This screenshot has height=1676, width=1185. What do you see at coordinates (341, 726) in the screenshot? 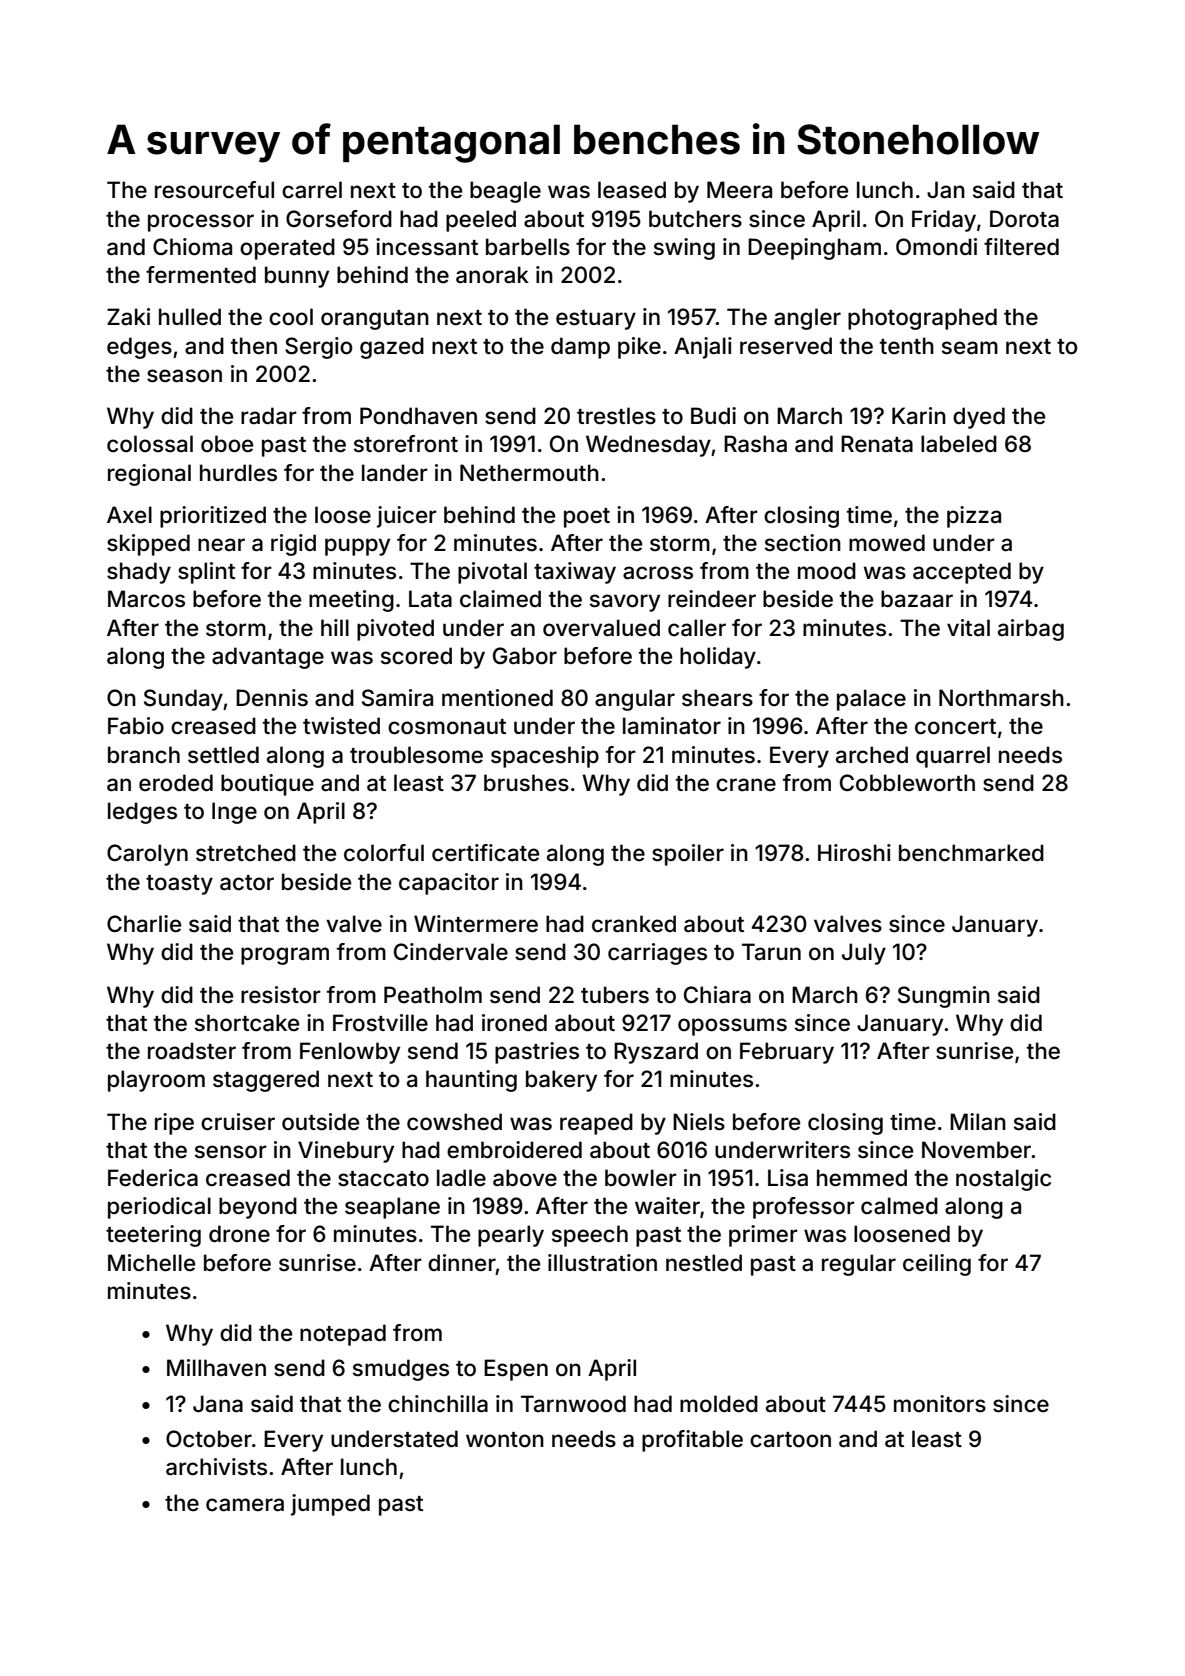
I see `twisted` at bounding box center [341, 726].
